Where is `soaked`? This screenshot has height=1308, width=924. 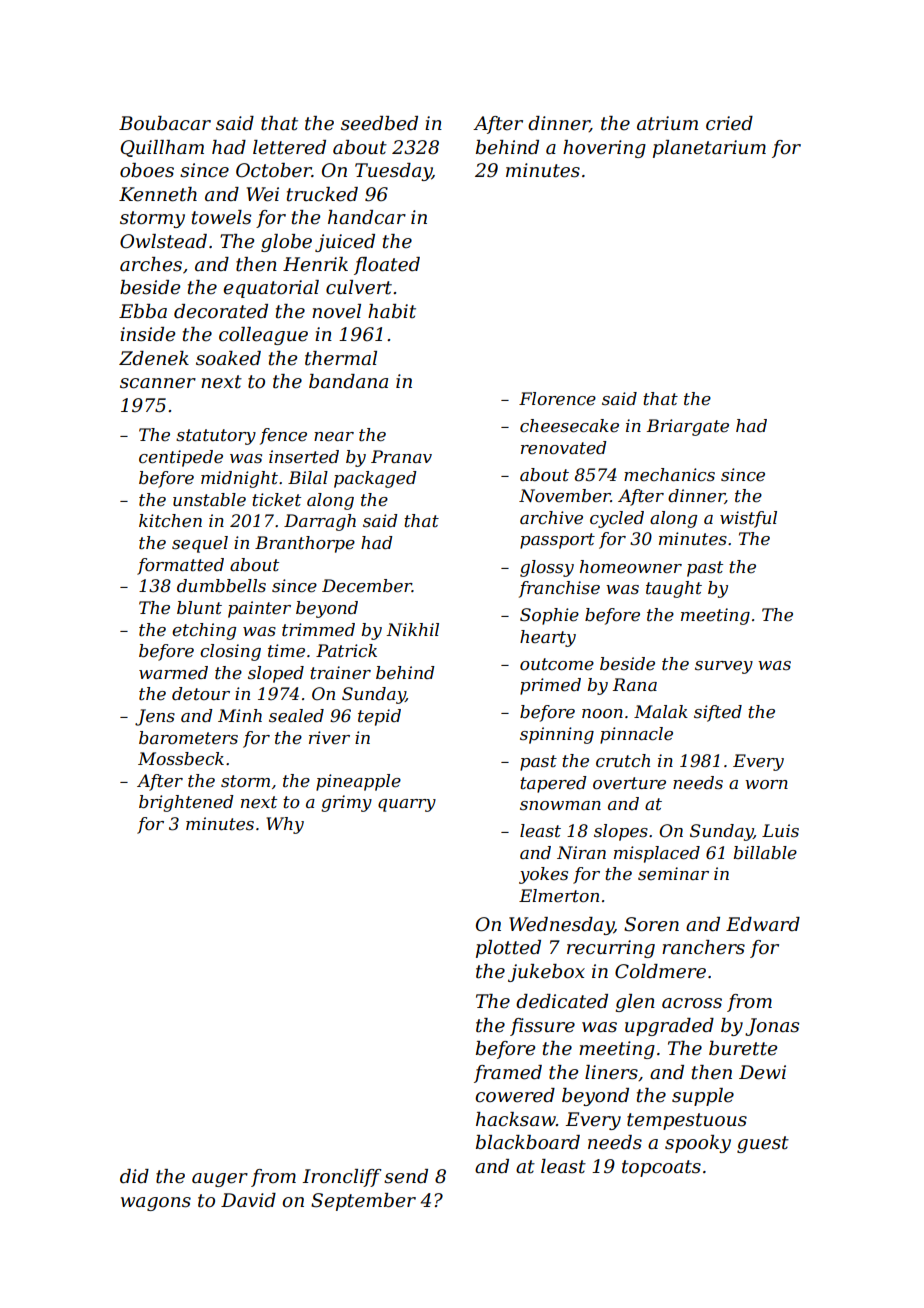 soaked is located at coordinates (228, 358).
